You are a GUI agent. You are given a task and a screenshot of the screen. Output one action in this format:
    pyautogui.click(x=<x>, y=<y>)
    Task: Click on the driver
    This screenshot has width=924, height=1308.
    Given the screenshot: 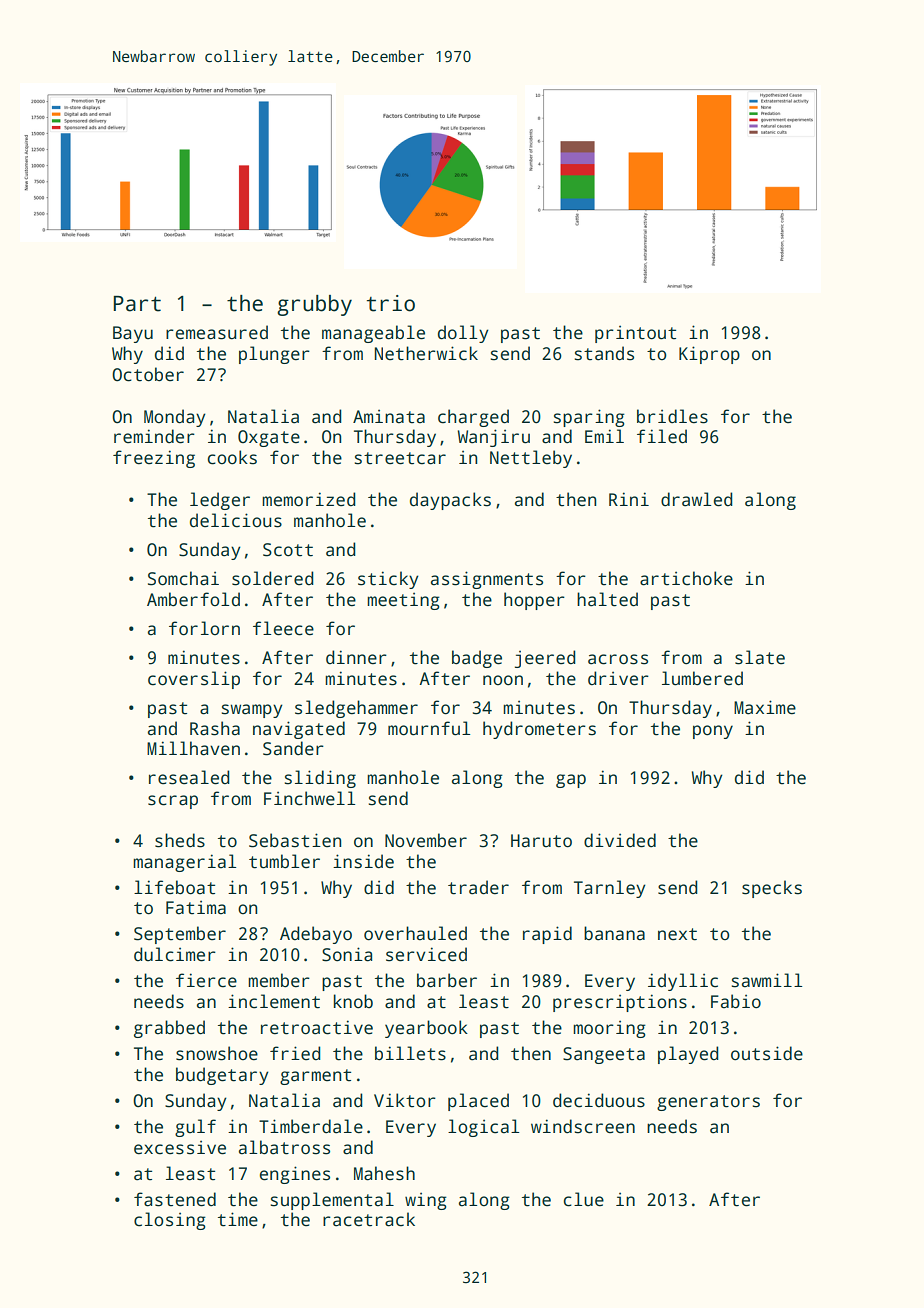 What is the action you would take?
    pyautogui.click(x=618, y=678)
